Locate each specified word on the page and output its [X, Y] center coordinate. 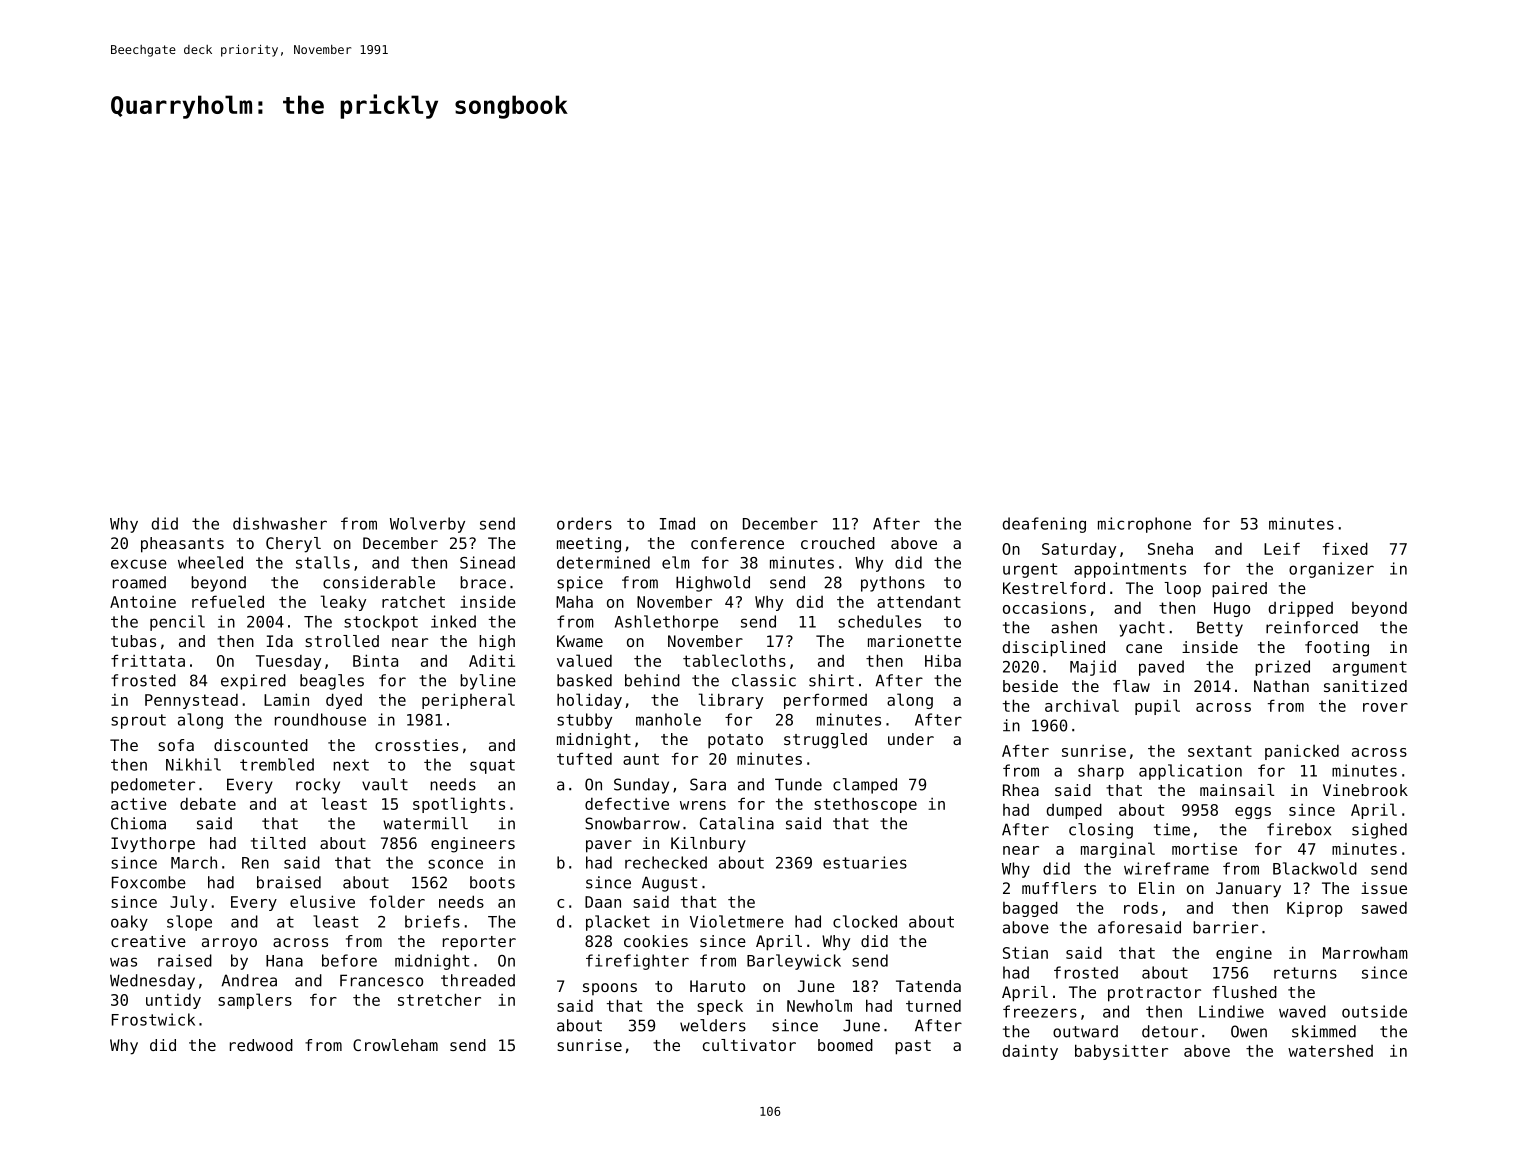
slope [189, 923]
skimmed [1324, 1031]
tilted [278, 843]
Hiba [943, 660]
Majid [1093, 668]
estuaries [865, 862]
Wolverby [427, 525]
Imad [677, 523]
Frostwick [153, 1019]
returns [1305, 973]
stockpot [381, 623]
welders [713, 1025]
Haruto [717, 986]
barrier [1225, 927]
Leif [1282, 548]
